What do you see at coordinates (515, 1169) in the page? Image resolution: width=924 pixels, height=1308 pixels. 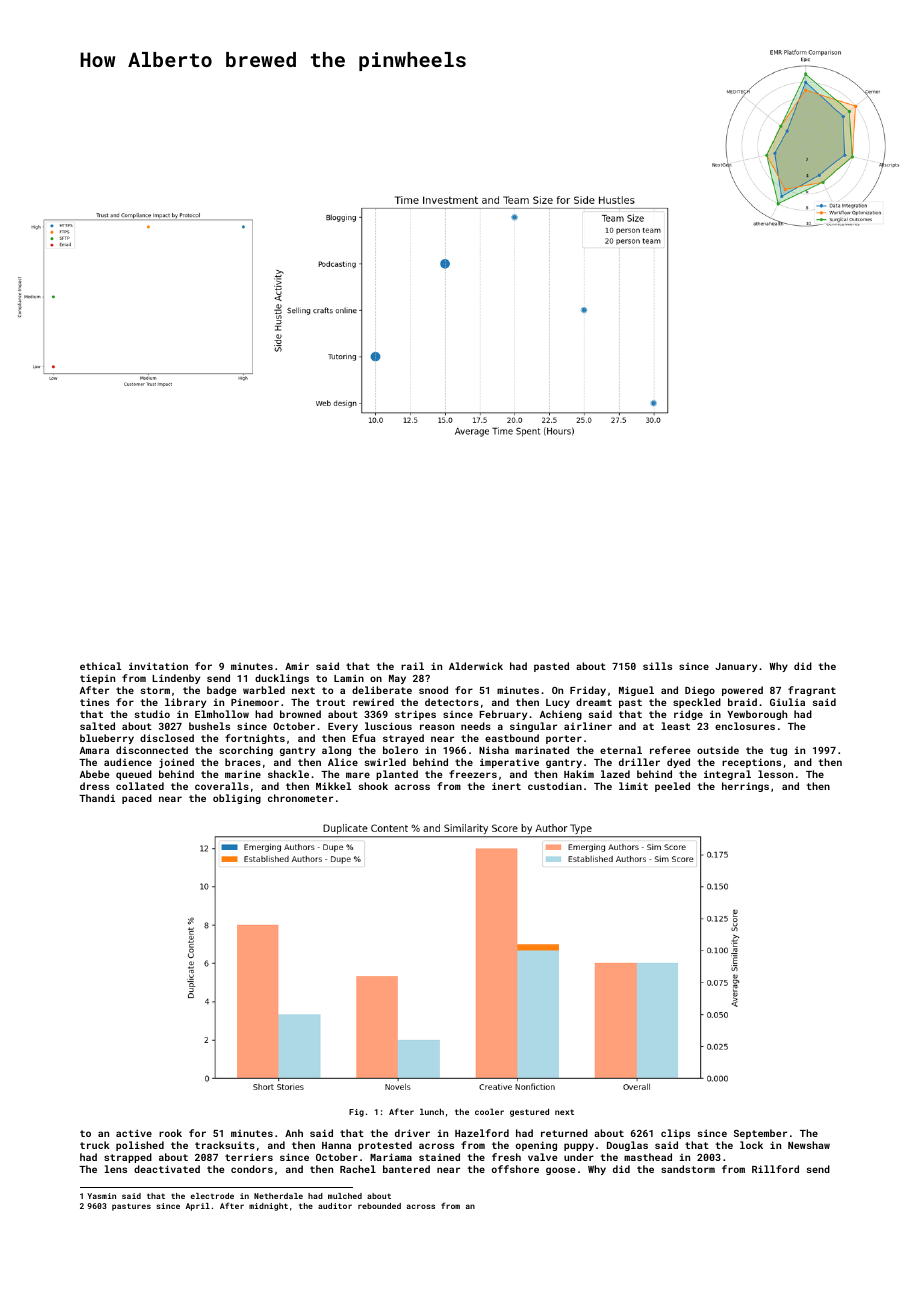 I see `offshore` at bounding box center [515, 1169].
